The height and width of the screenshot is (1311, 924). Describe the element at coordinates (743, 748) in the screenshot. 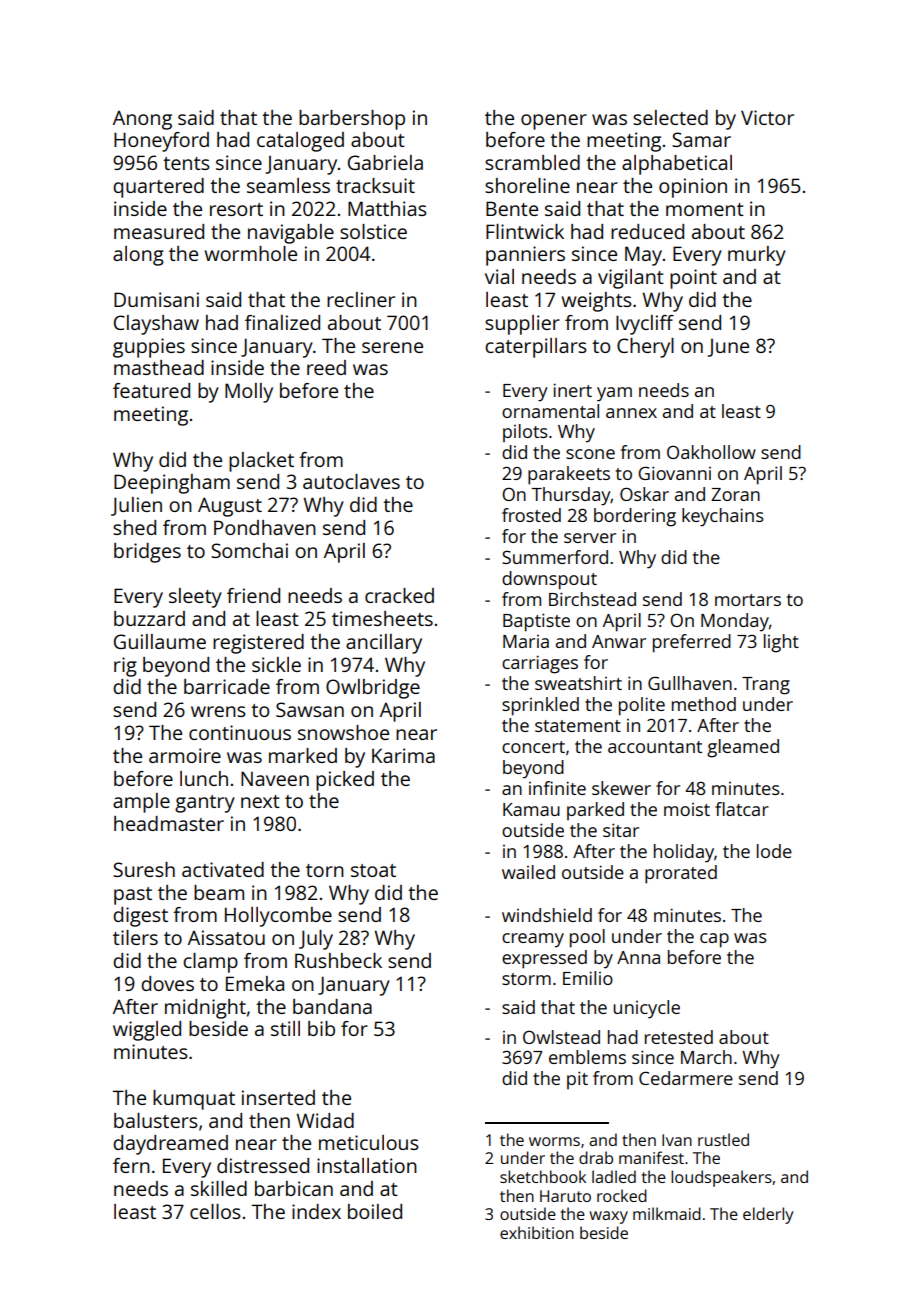

I see `gleamed` at that location.
